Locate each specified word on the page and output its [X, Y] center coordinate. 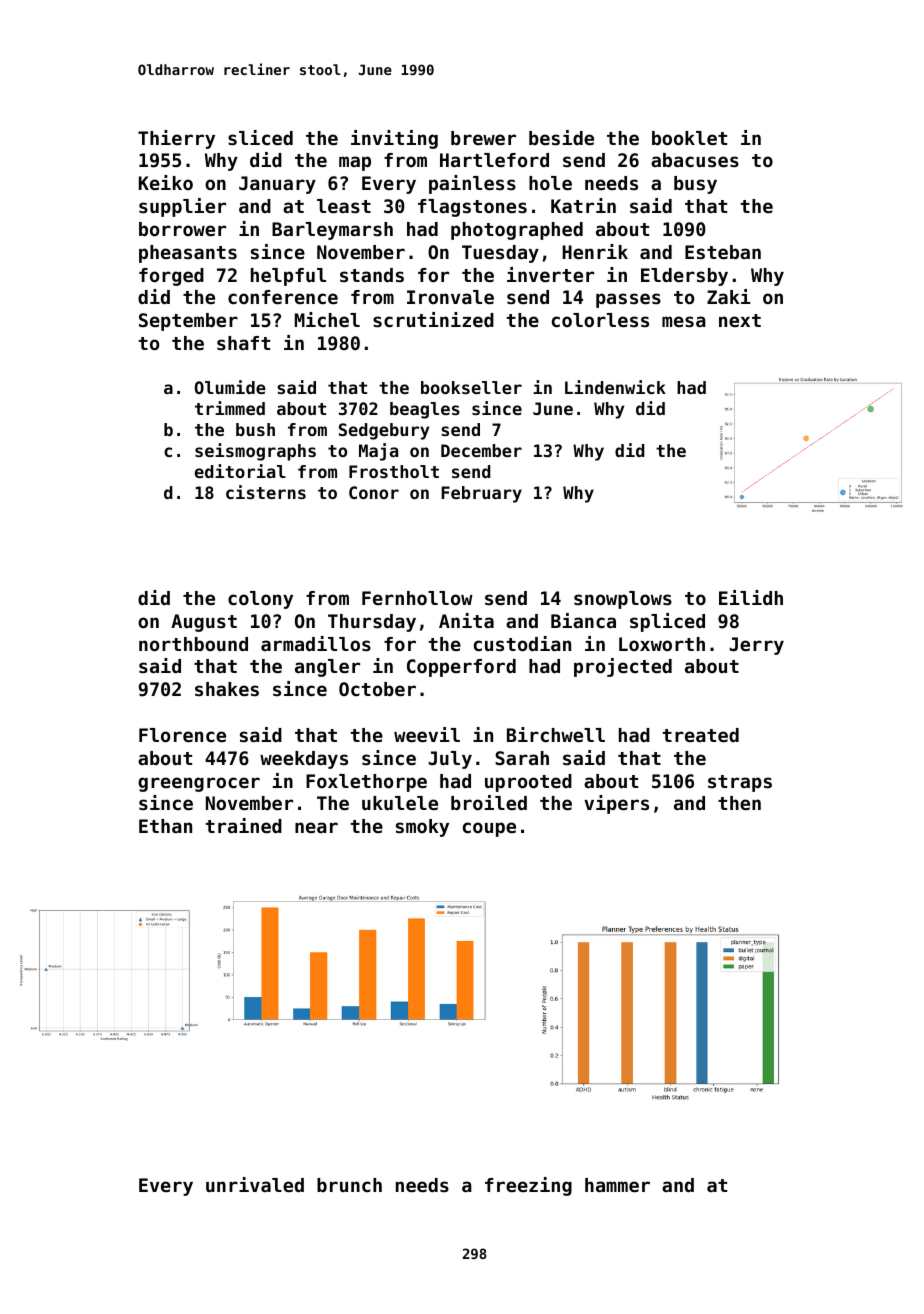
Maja [378, 452]
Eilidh [751, 597]
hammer [617, 1185]
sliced [260, 137]
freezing [528, 1186]
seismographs [255, 452]
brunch [349, 1185]
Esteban [723, 252]
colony [260, 600]
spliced [667, 622]
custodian [522, 643]
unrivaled [255, 1184]
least [344, 206]
